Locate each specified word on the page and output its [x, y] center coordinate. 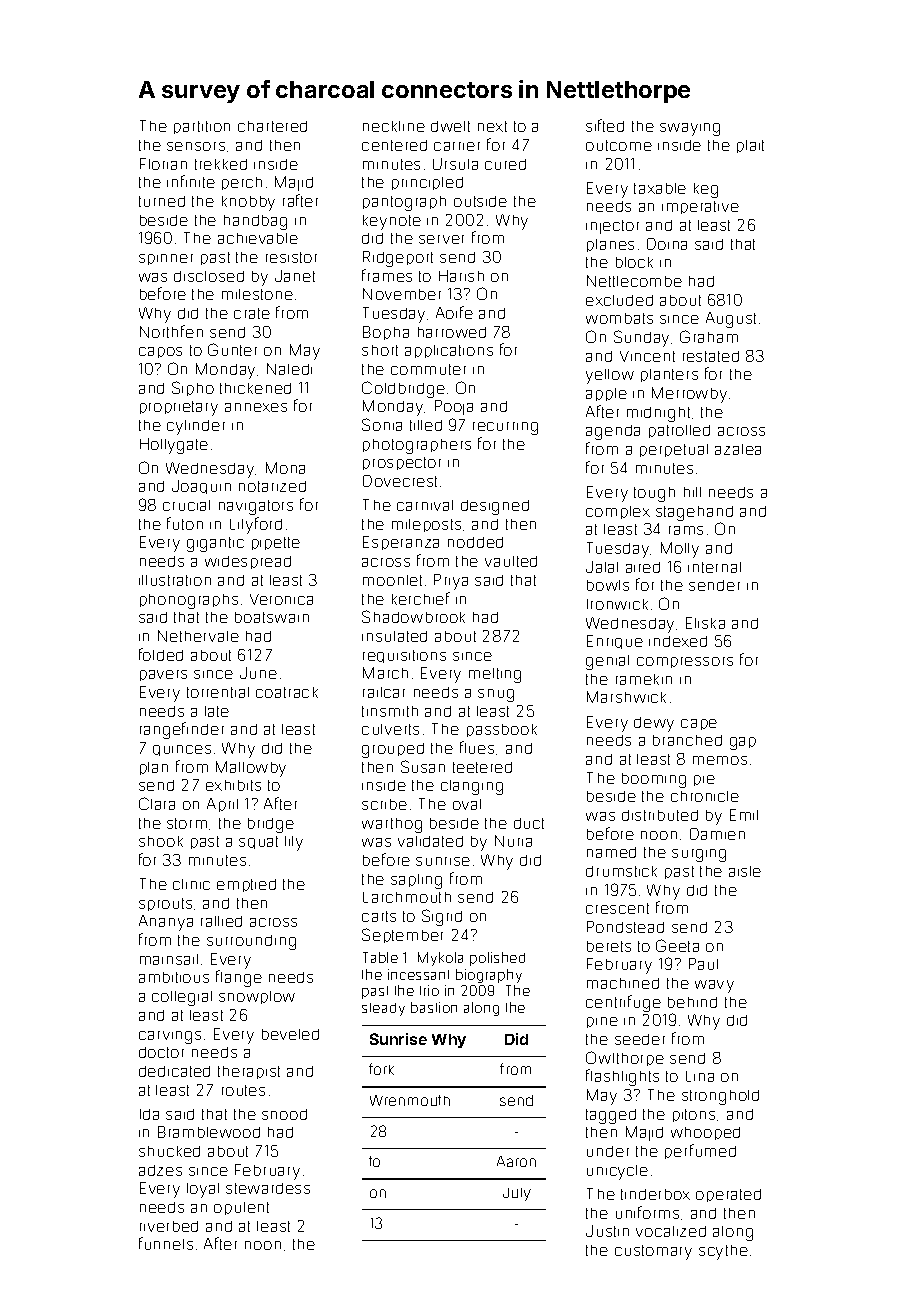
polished [497, 959]
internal [714, 567]
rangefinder [182, 730]
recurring [505, 428]
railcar [384, 692]
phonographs [189, 601]
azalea [738, 449]
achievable [258, 238]
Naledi [289, 369]
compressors [685, 662]
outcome [619, 145]
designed [495, 507]
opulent [241, 1208]
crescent [617, 908]
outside [480, 201]
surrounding [251, 942]
